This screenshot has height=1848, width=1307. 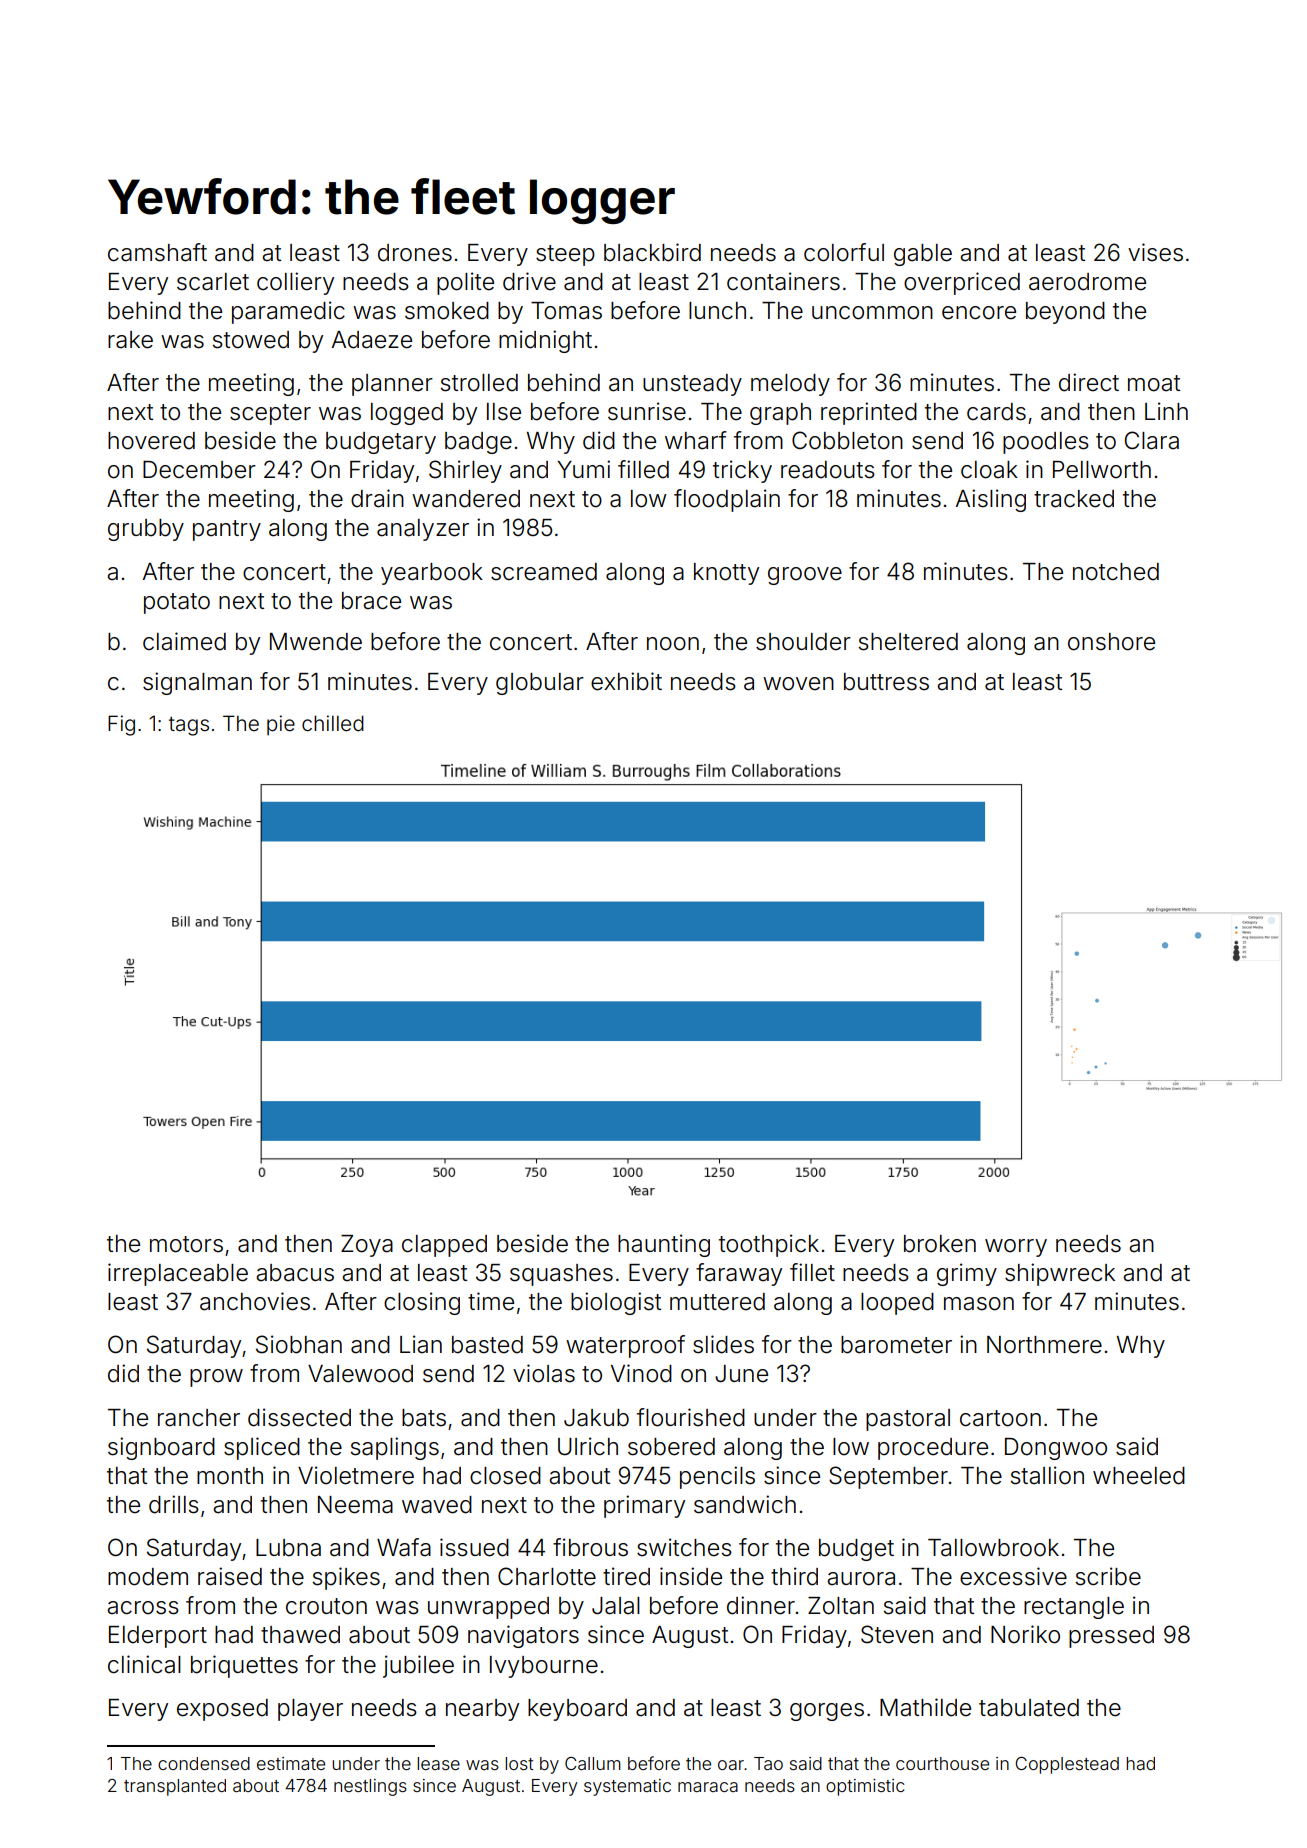 I want to click on haunting, so click(x=664, y=1245).
